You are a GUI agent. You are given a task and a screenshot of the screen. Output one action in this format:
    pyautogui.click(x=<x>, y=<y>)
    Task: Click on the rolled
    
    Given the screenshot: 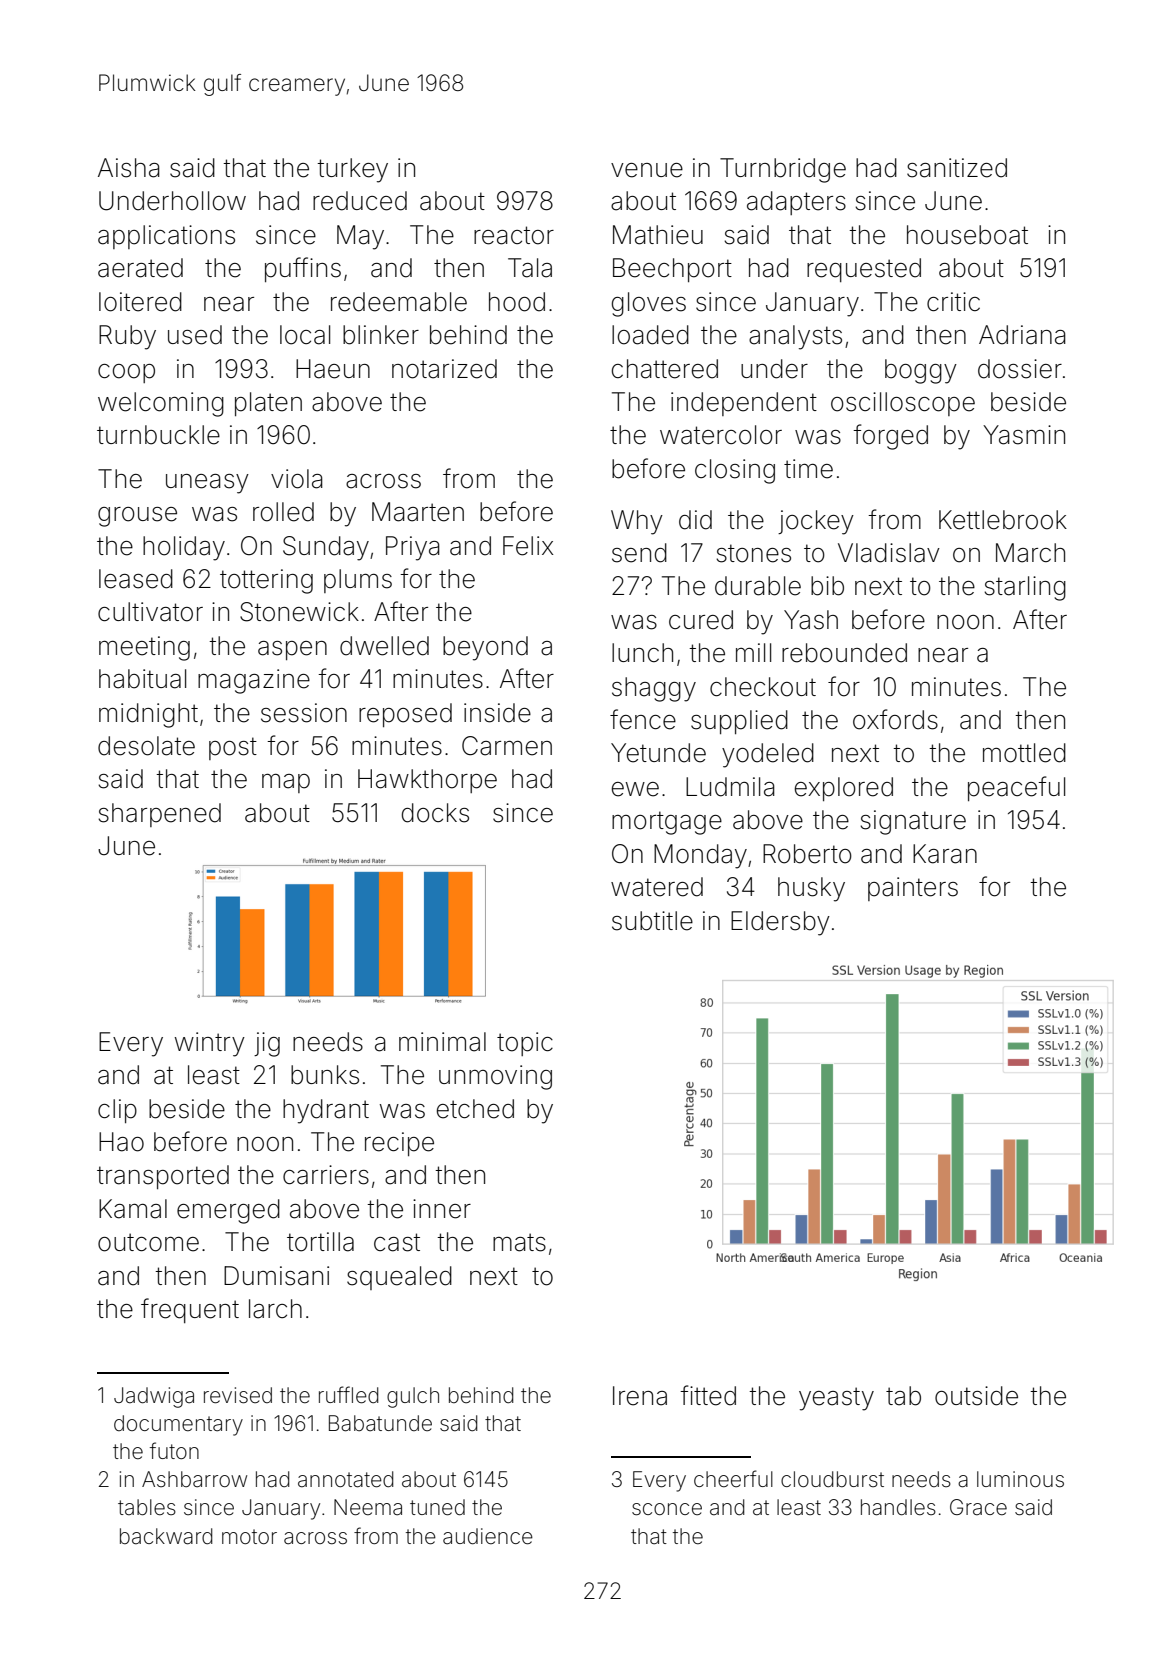 What is the action you would take?
    pyautogui.click(x=283, y=512)
